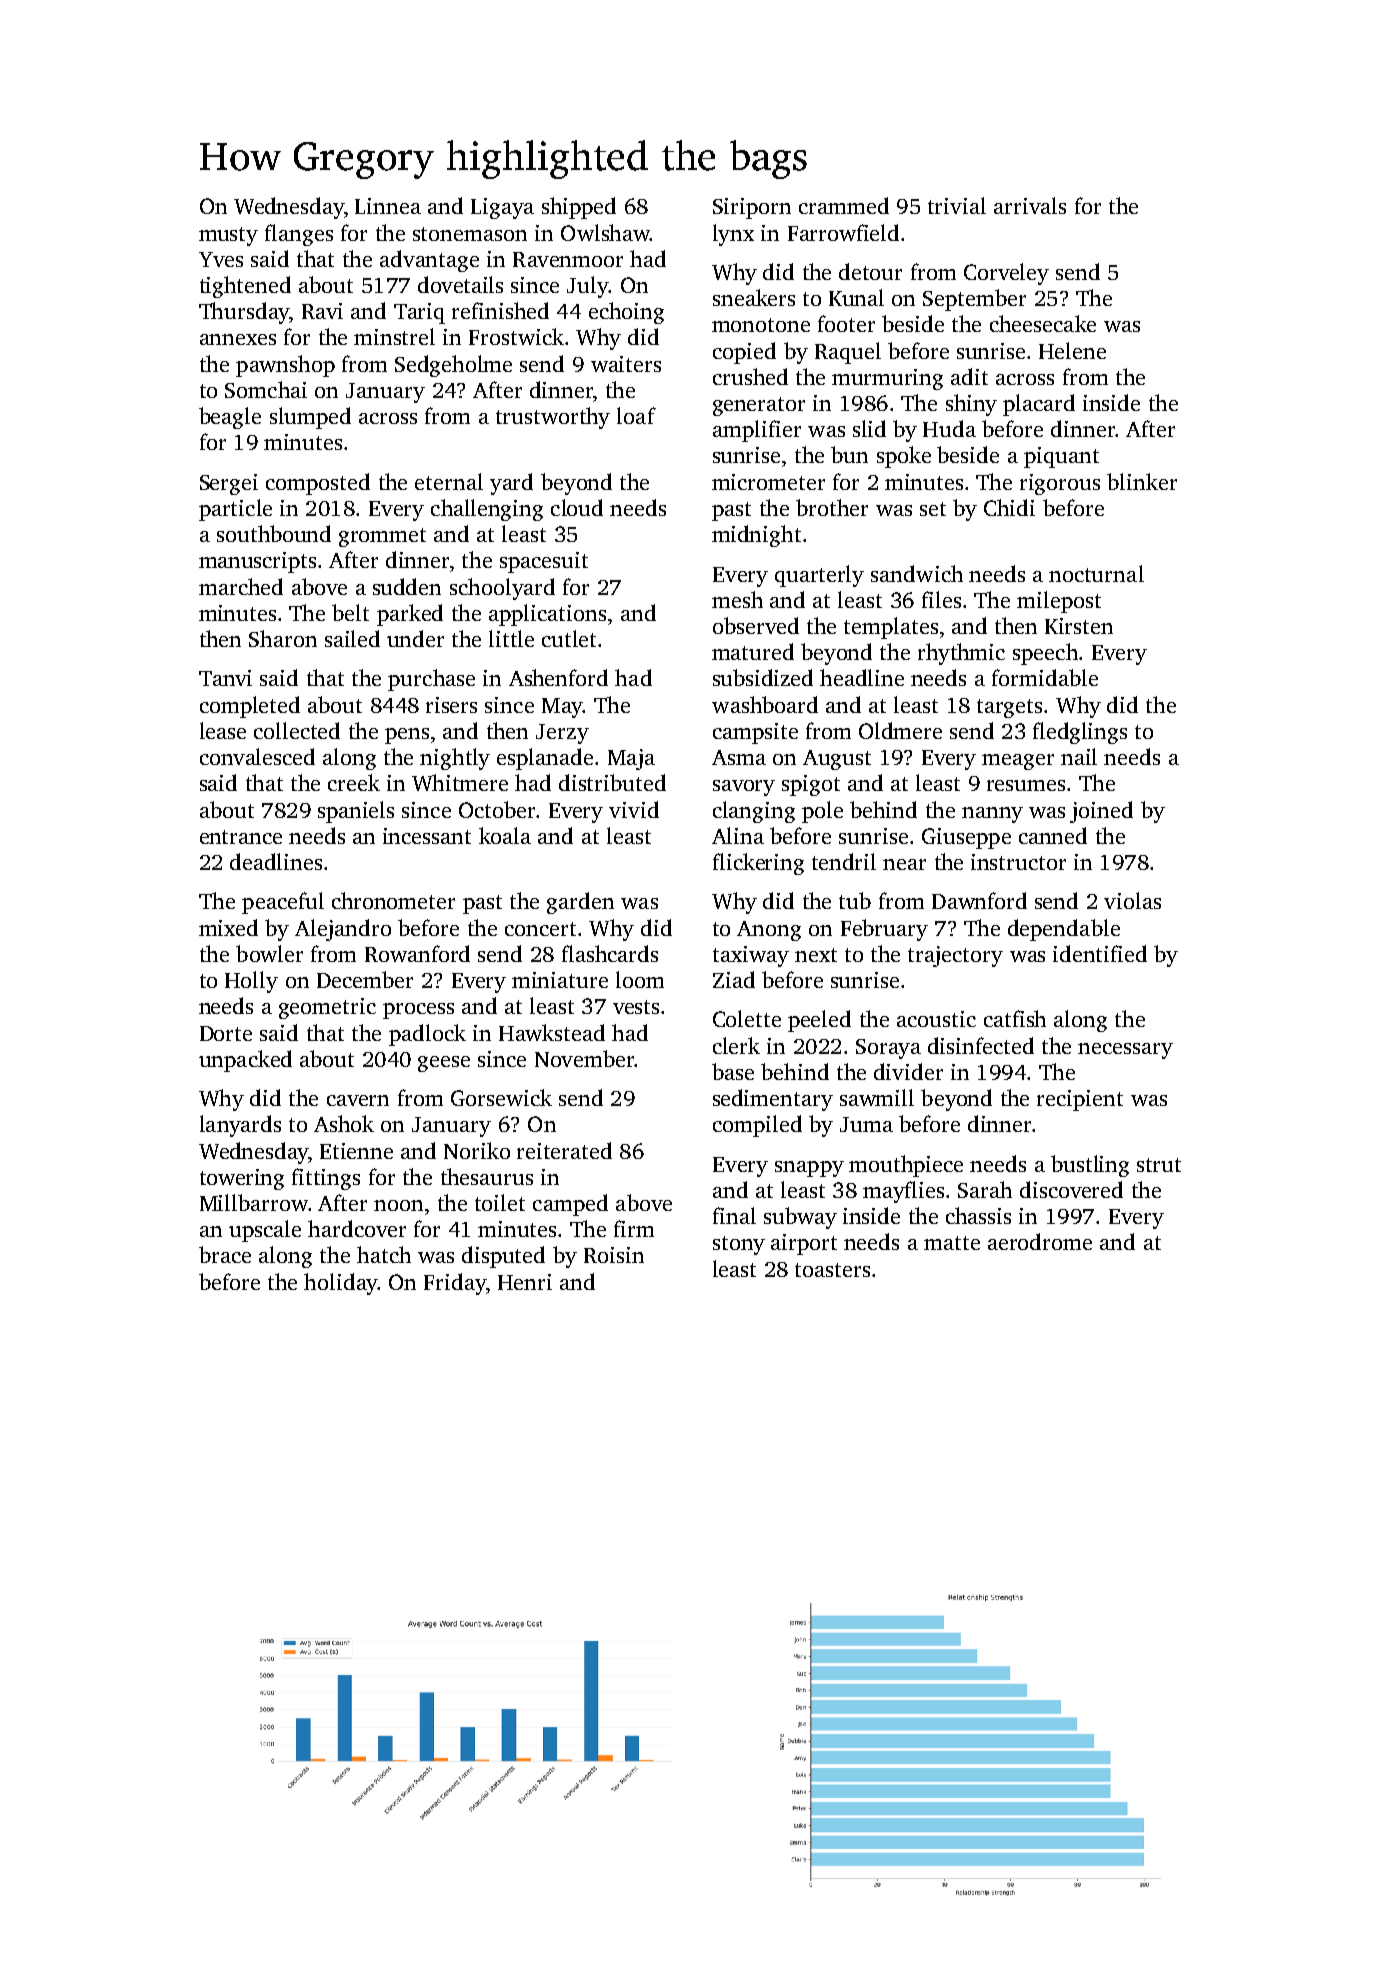  What do you see at coordinates (257, 756) in the screenshot?
I see `convalesced` at bounding box center [257, 756].
